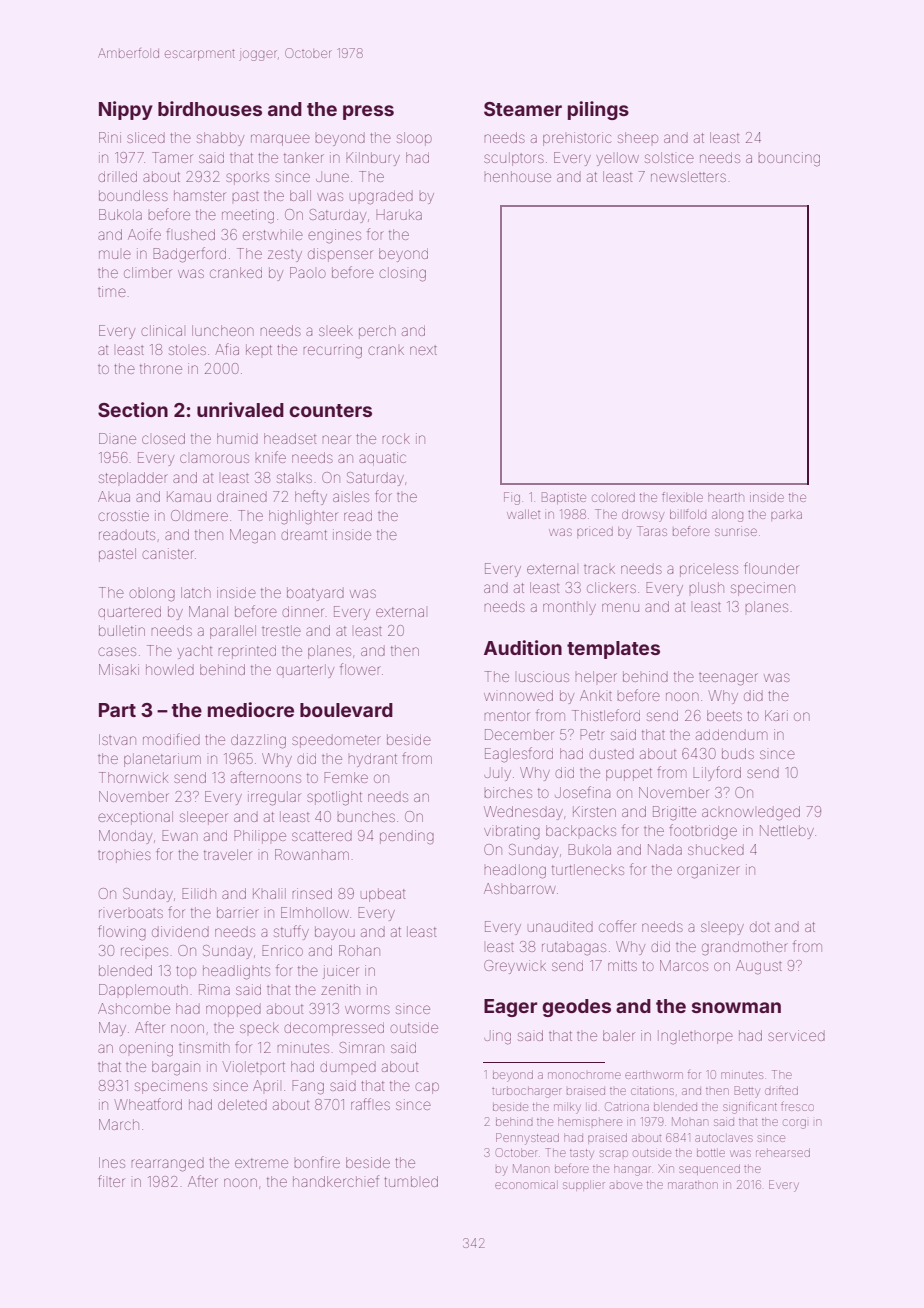 This screenshot has height=1308, width=924. Describe the element at coordinates (131, 913) in the screenshot. I see `riverboats` at that location.
